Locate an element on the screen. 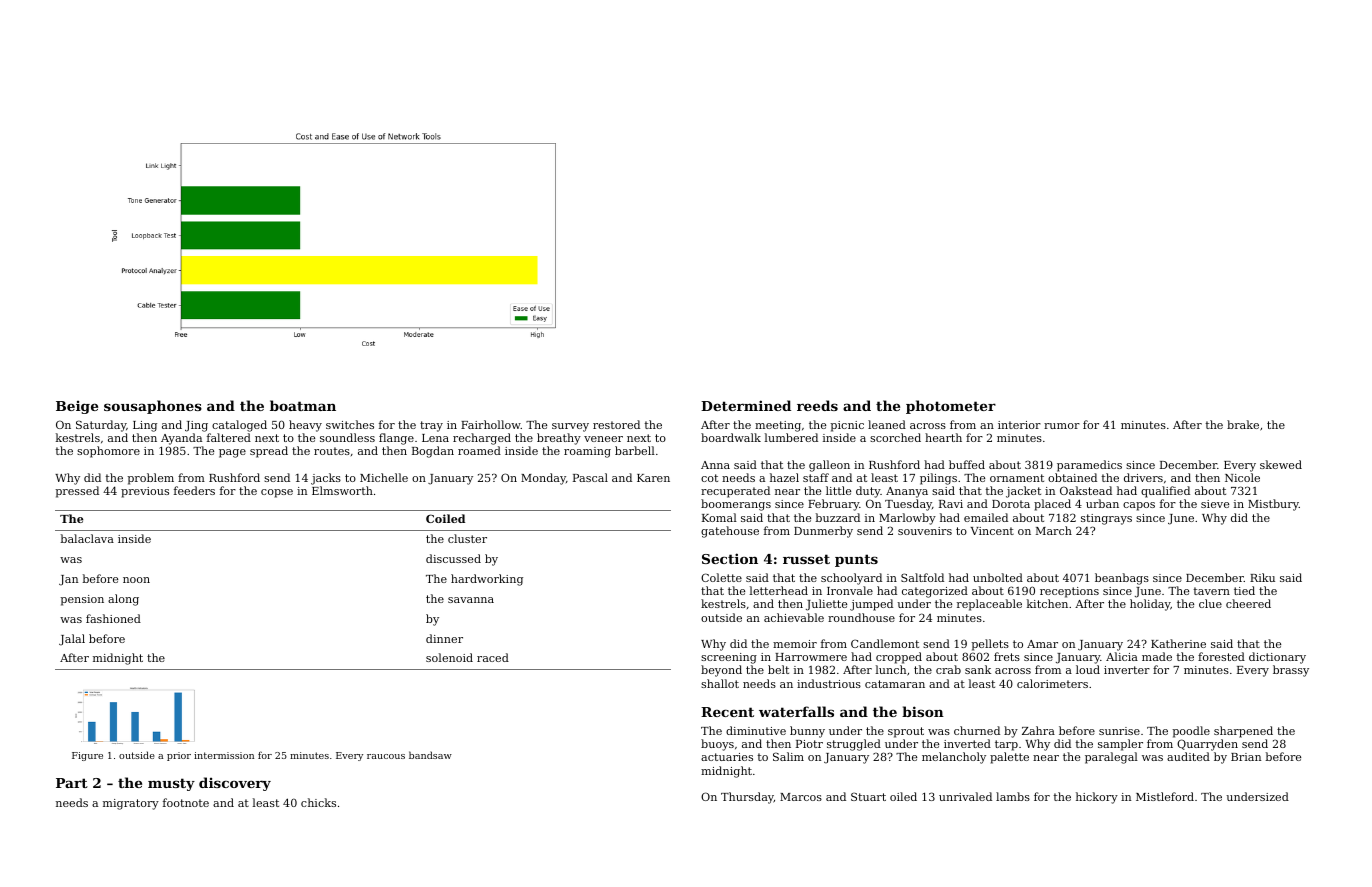  Part is located at coordinates (72, 783).
